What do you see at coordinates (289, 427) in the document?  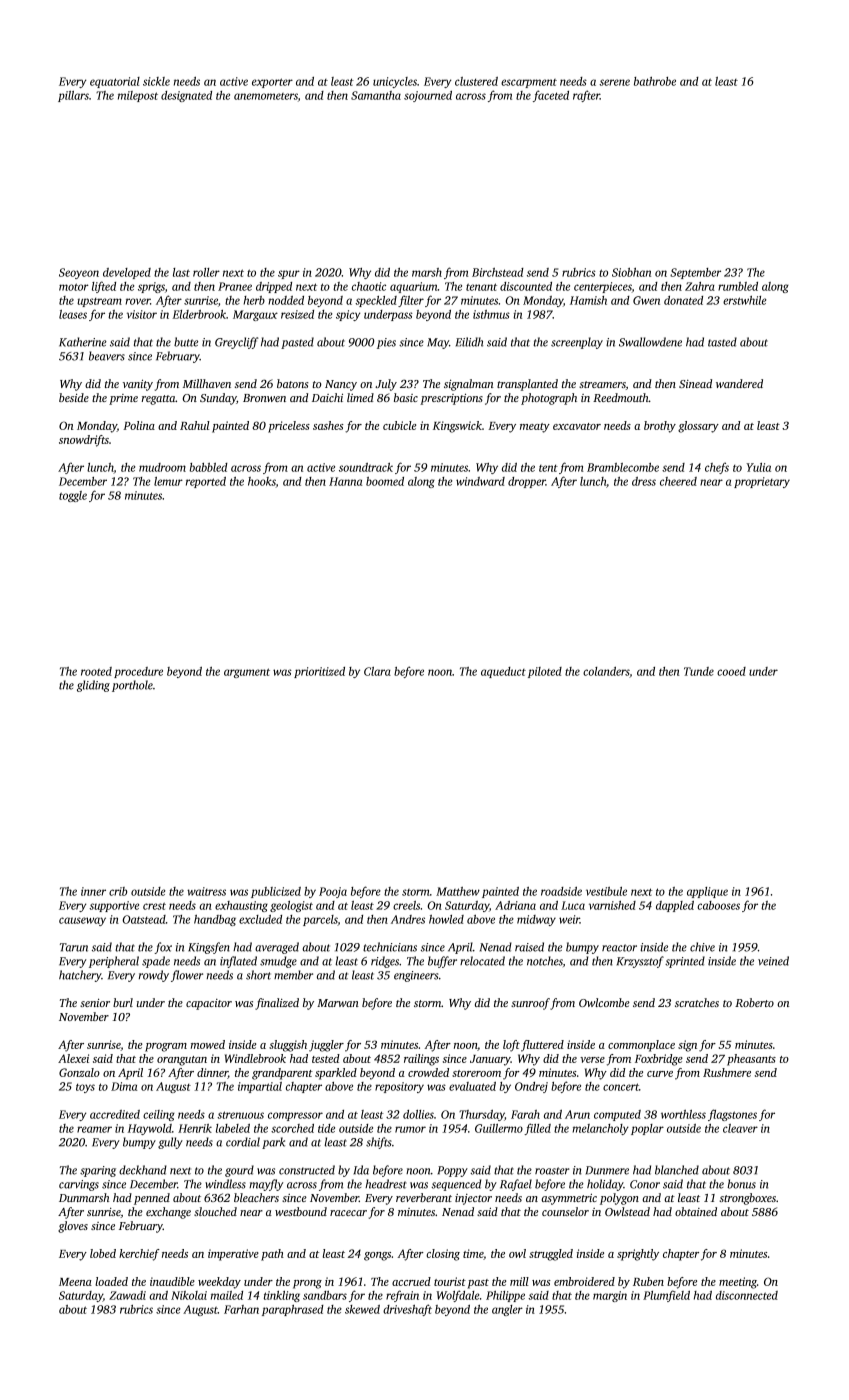 I see `priceless` at bounding box center [289, 427].
